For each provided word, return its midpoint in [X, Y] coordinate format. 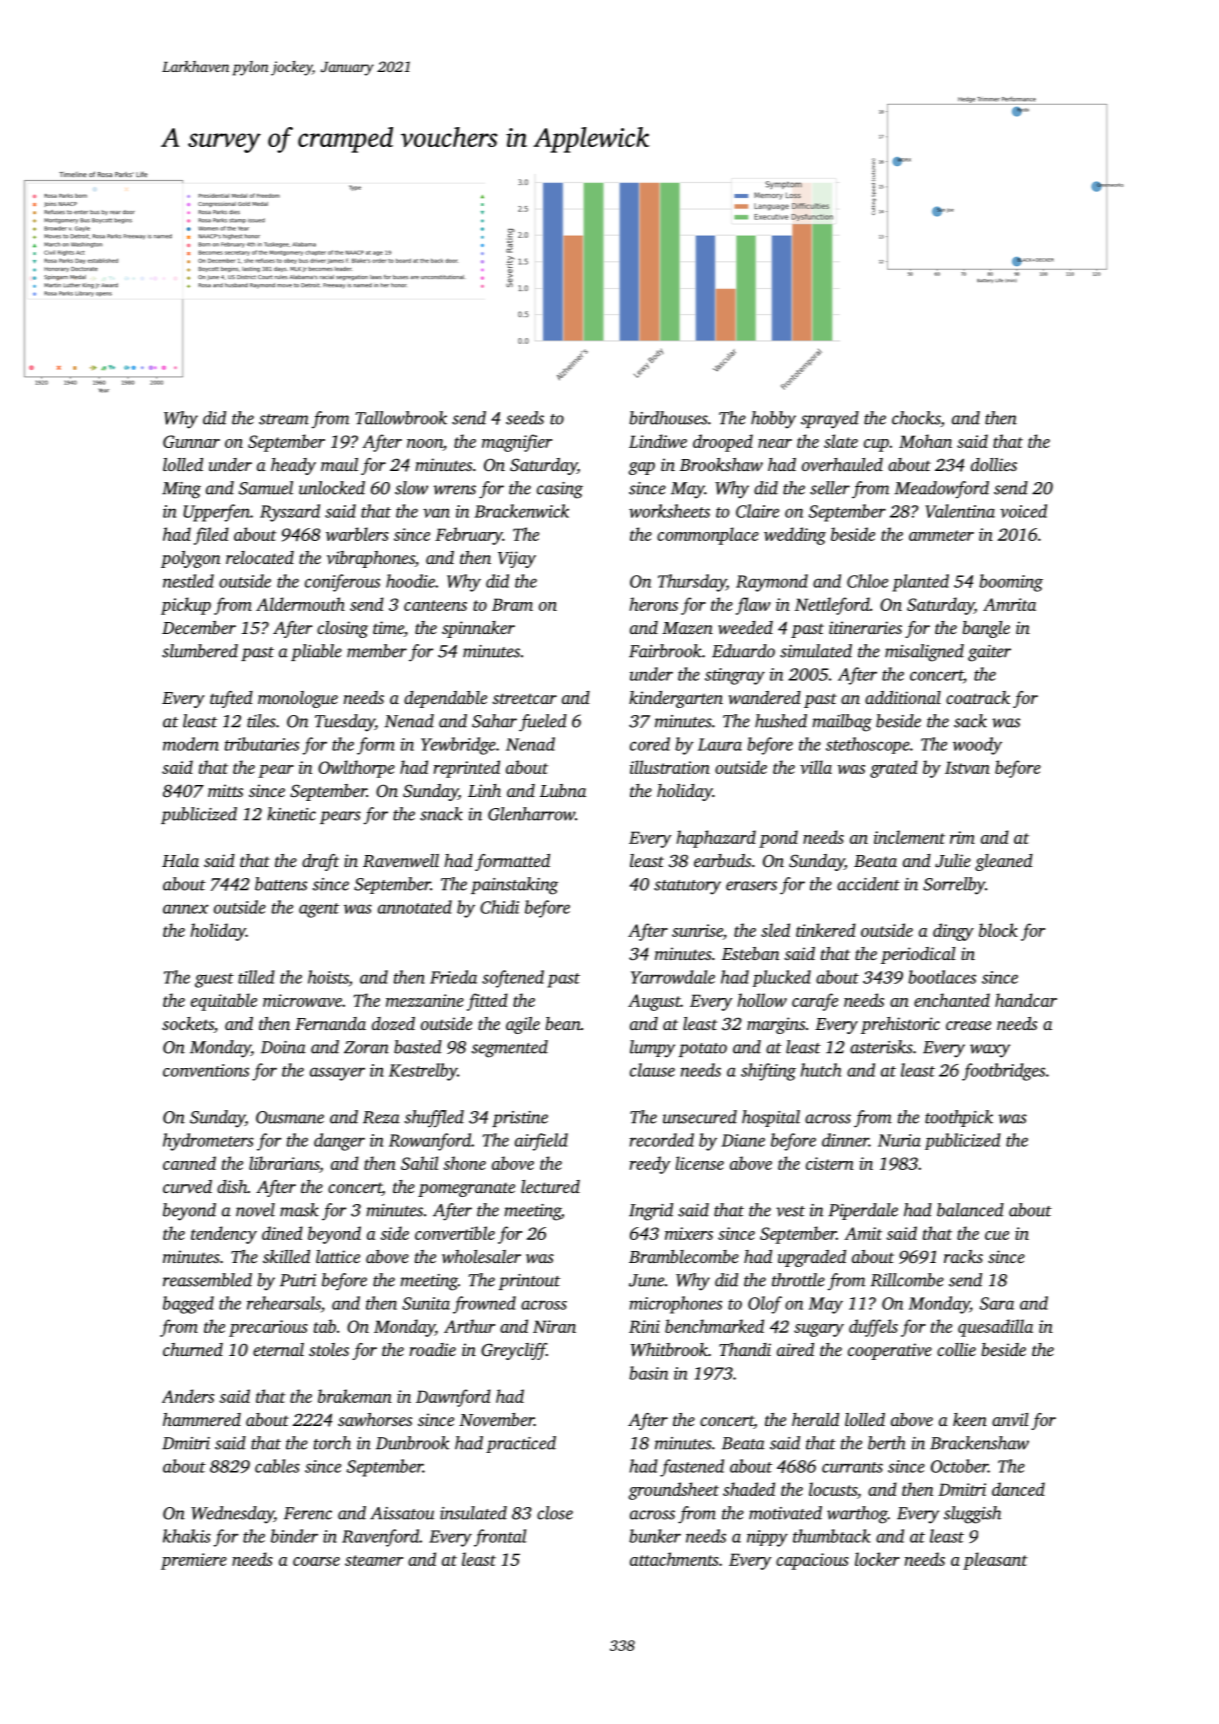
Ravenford [380, 1538]
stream [284, 419]
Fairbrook [665, 651]
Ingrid [651, 1212]
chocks [916, 418]
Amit [863, 1233]
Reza [381, 1117]
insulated [473, 1513]
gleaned [1004, 862]
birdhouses [668, 418]
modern [191, 744]
